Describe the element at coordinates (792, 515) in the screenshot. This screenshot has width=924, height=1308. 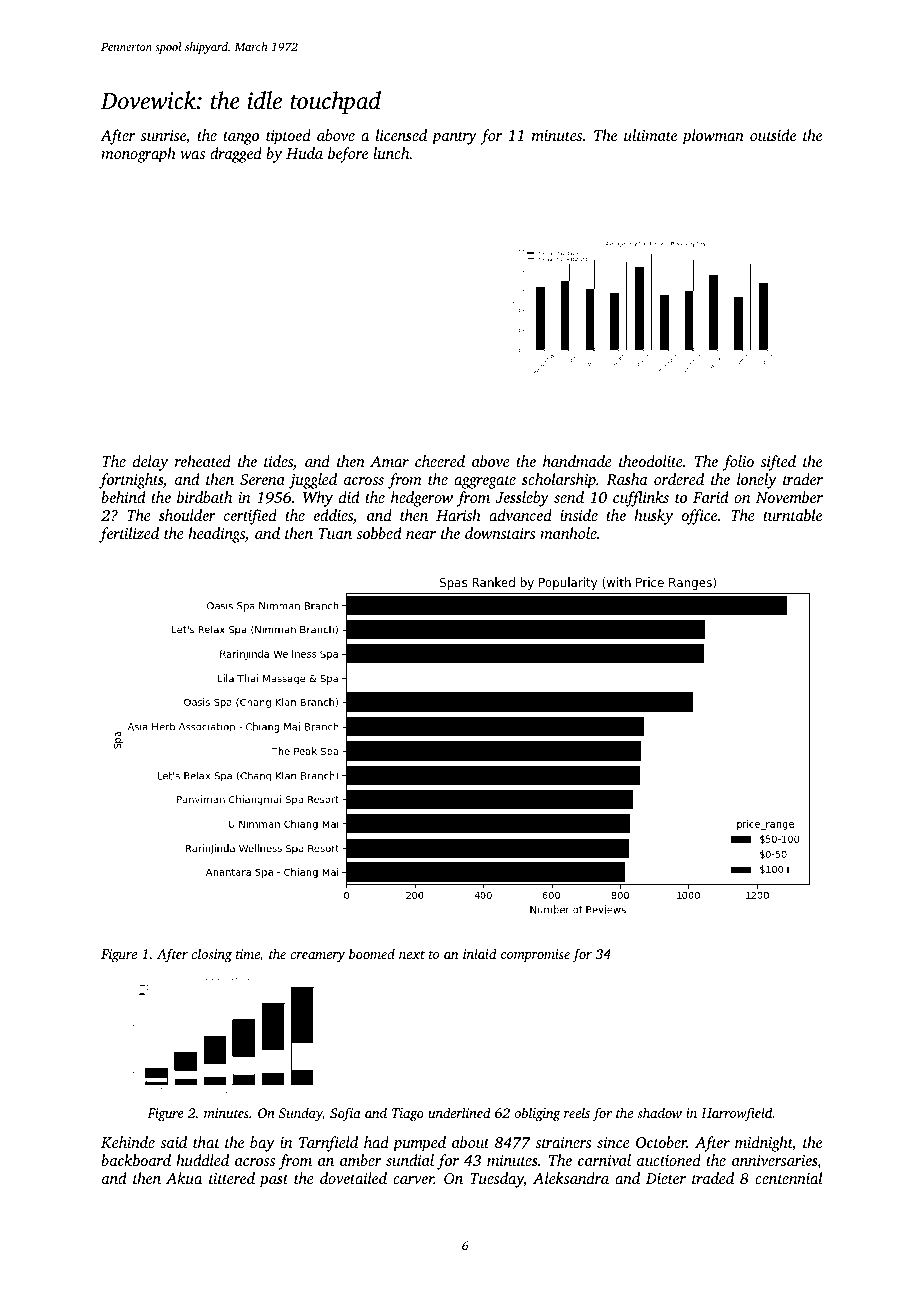
I see `turntable` at that location.
